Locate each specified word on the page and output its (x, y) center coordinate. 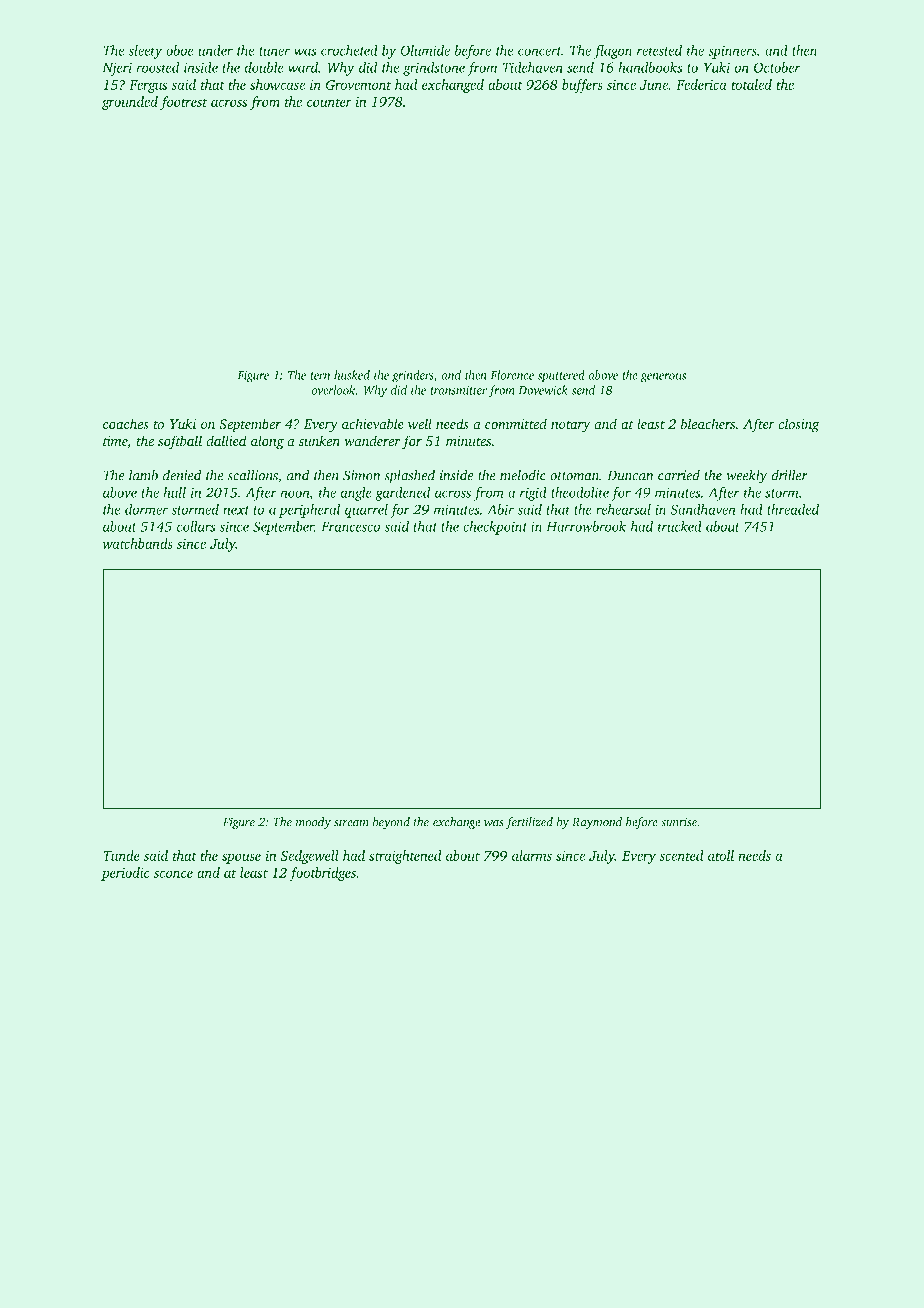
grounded (130, 103)
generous (663, 377)
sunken (319, 440)
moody (313, 823)
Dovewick (543, 390)
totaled (752, 84)
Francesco (350, 527)
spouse (241, 859)
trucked (680, 526)
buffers (582, 86)
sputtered (561, 376)
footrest (183, 103)
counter (329, 103)
